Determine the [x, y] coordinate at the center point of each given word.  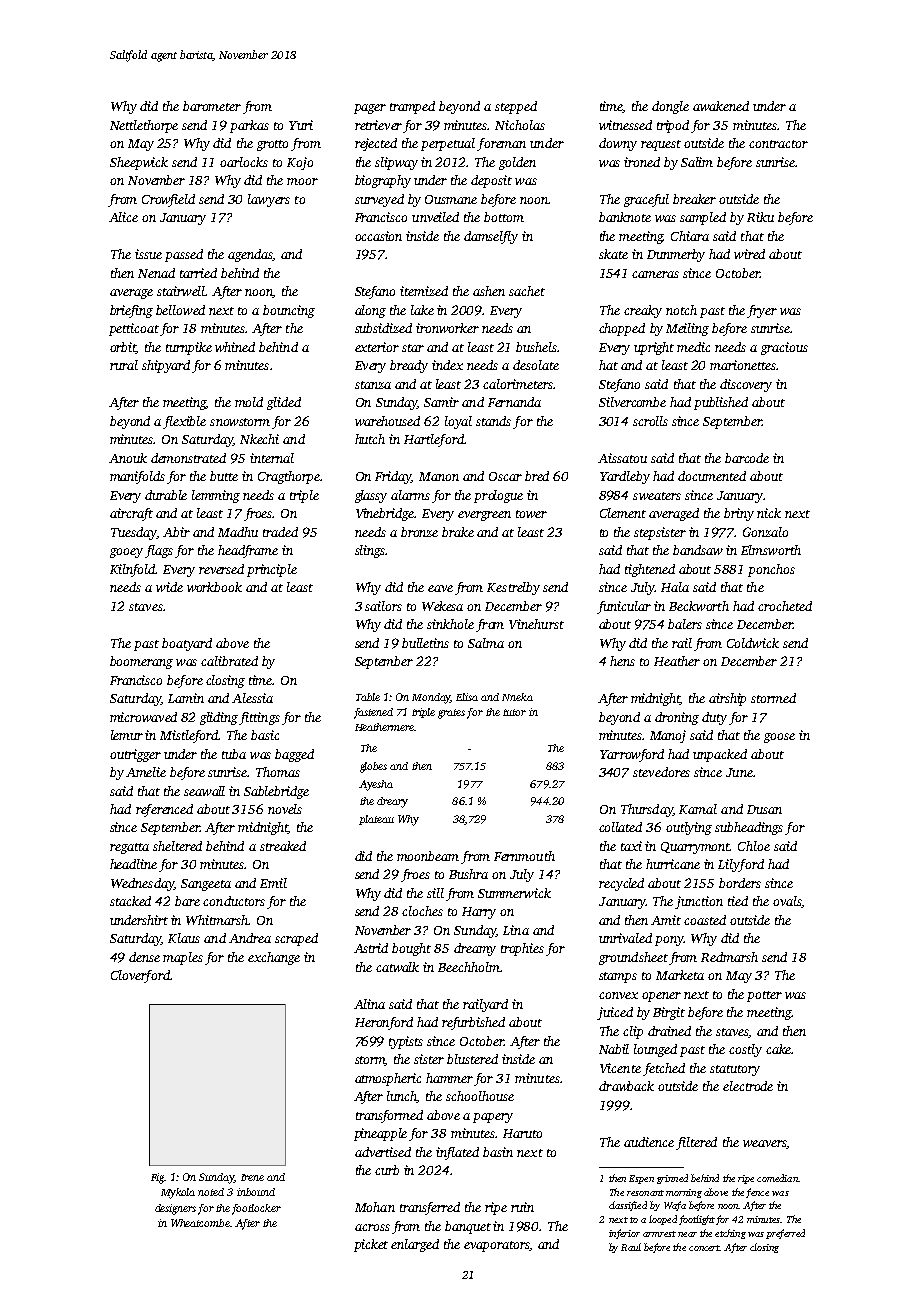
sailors [383, 606]
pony [669, 941]
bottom [504, 217]
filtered [696, 1143]
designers [175, 1209]
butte [224, 476]
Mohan [375, 1207]
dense [144, 957]
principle [272, 570]
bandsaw [698, 550]
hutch [370, 439]
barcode [747, 458]
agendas [250, 255]
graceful [646, 200]
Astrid [371, 948]
